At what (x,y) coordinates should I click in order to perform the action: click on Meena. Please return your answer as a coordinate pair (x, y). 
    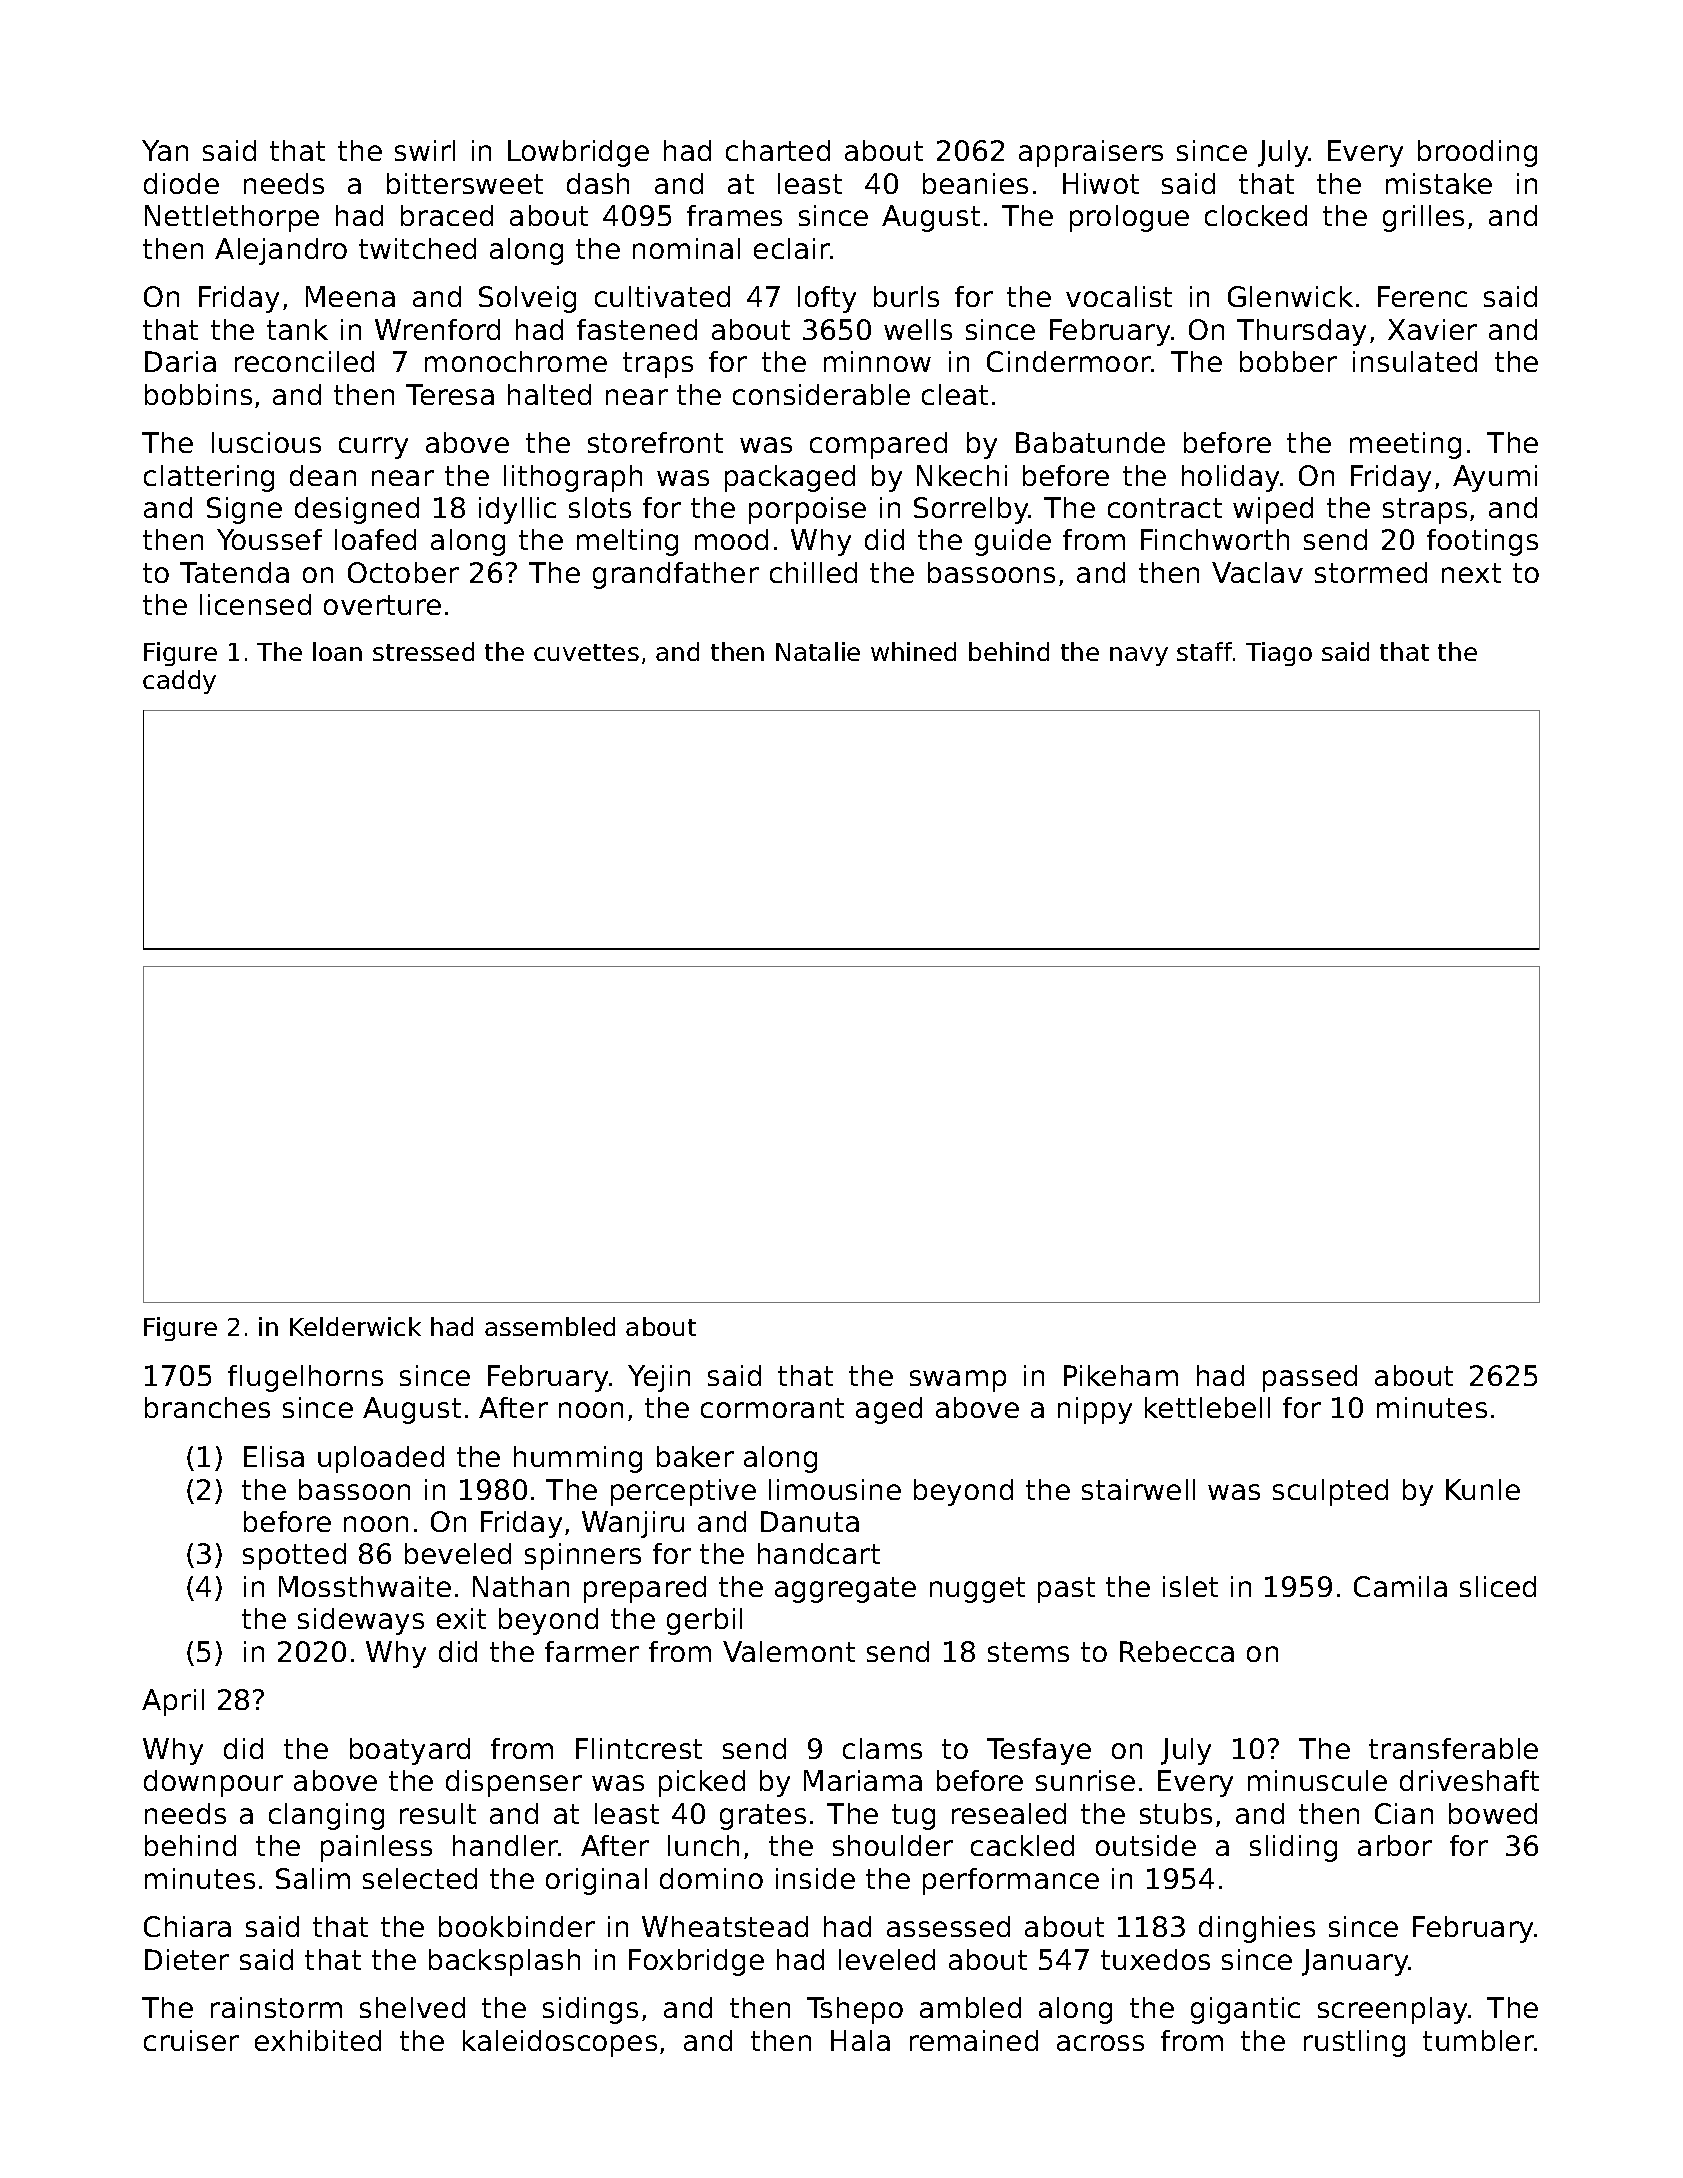
    Looking at the image, I should click on (350, 296).
